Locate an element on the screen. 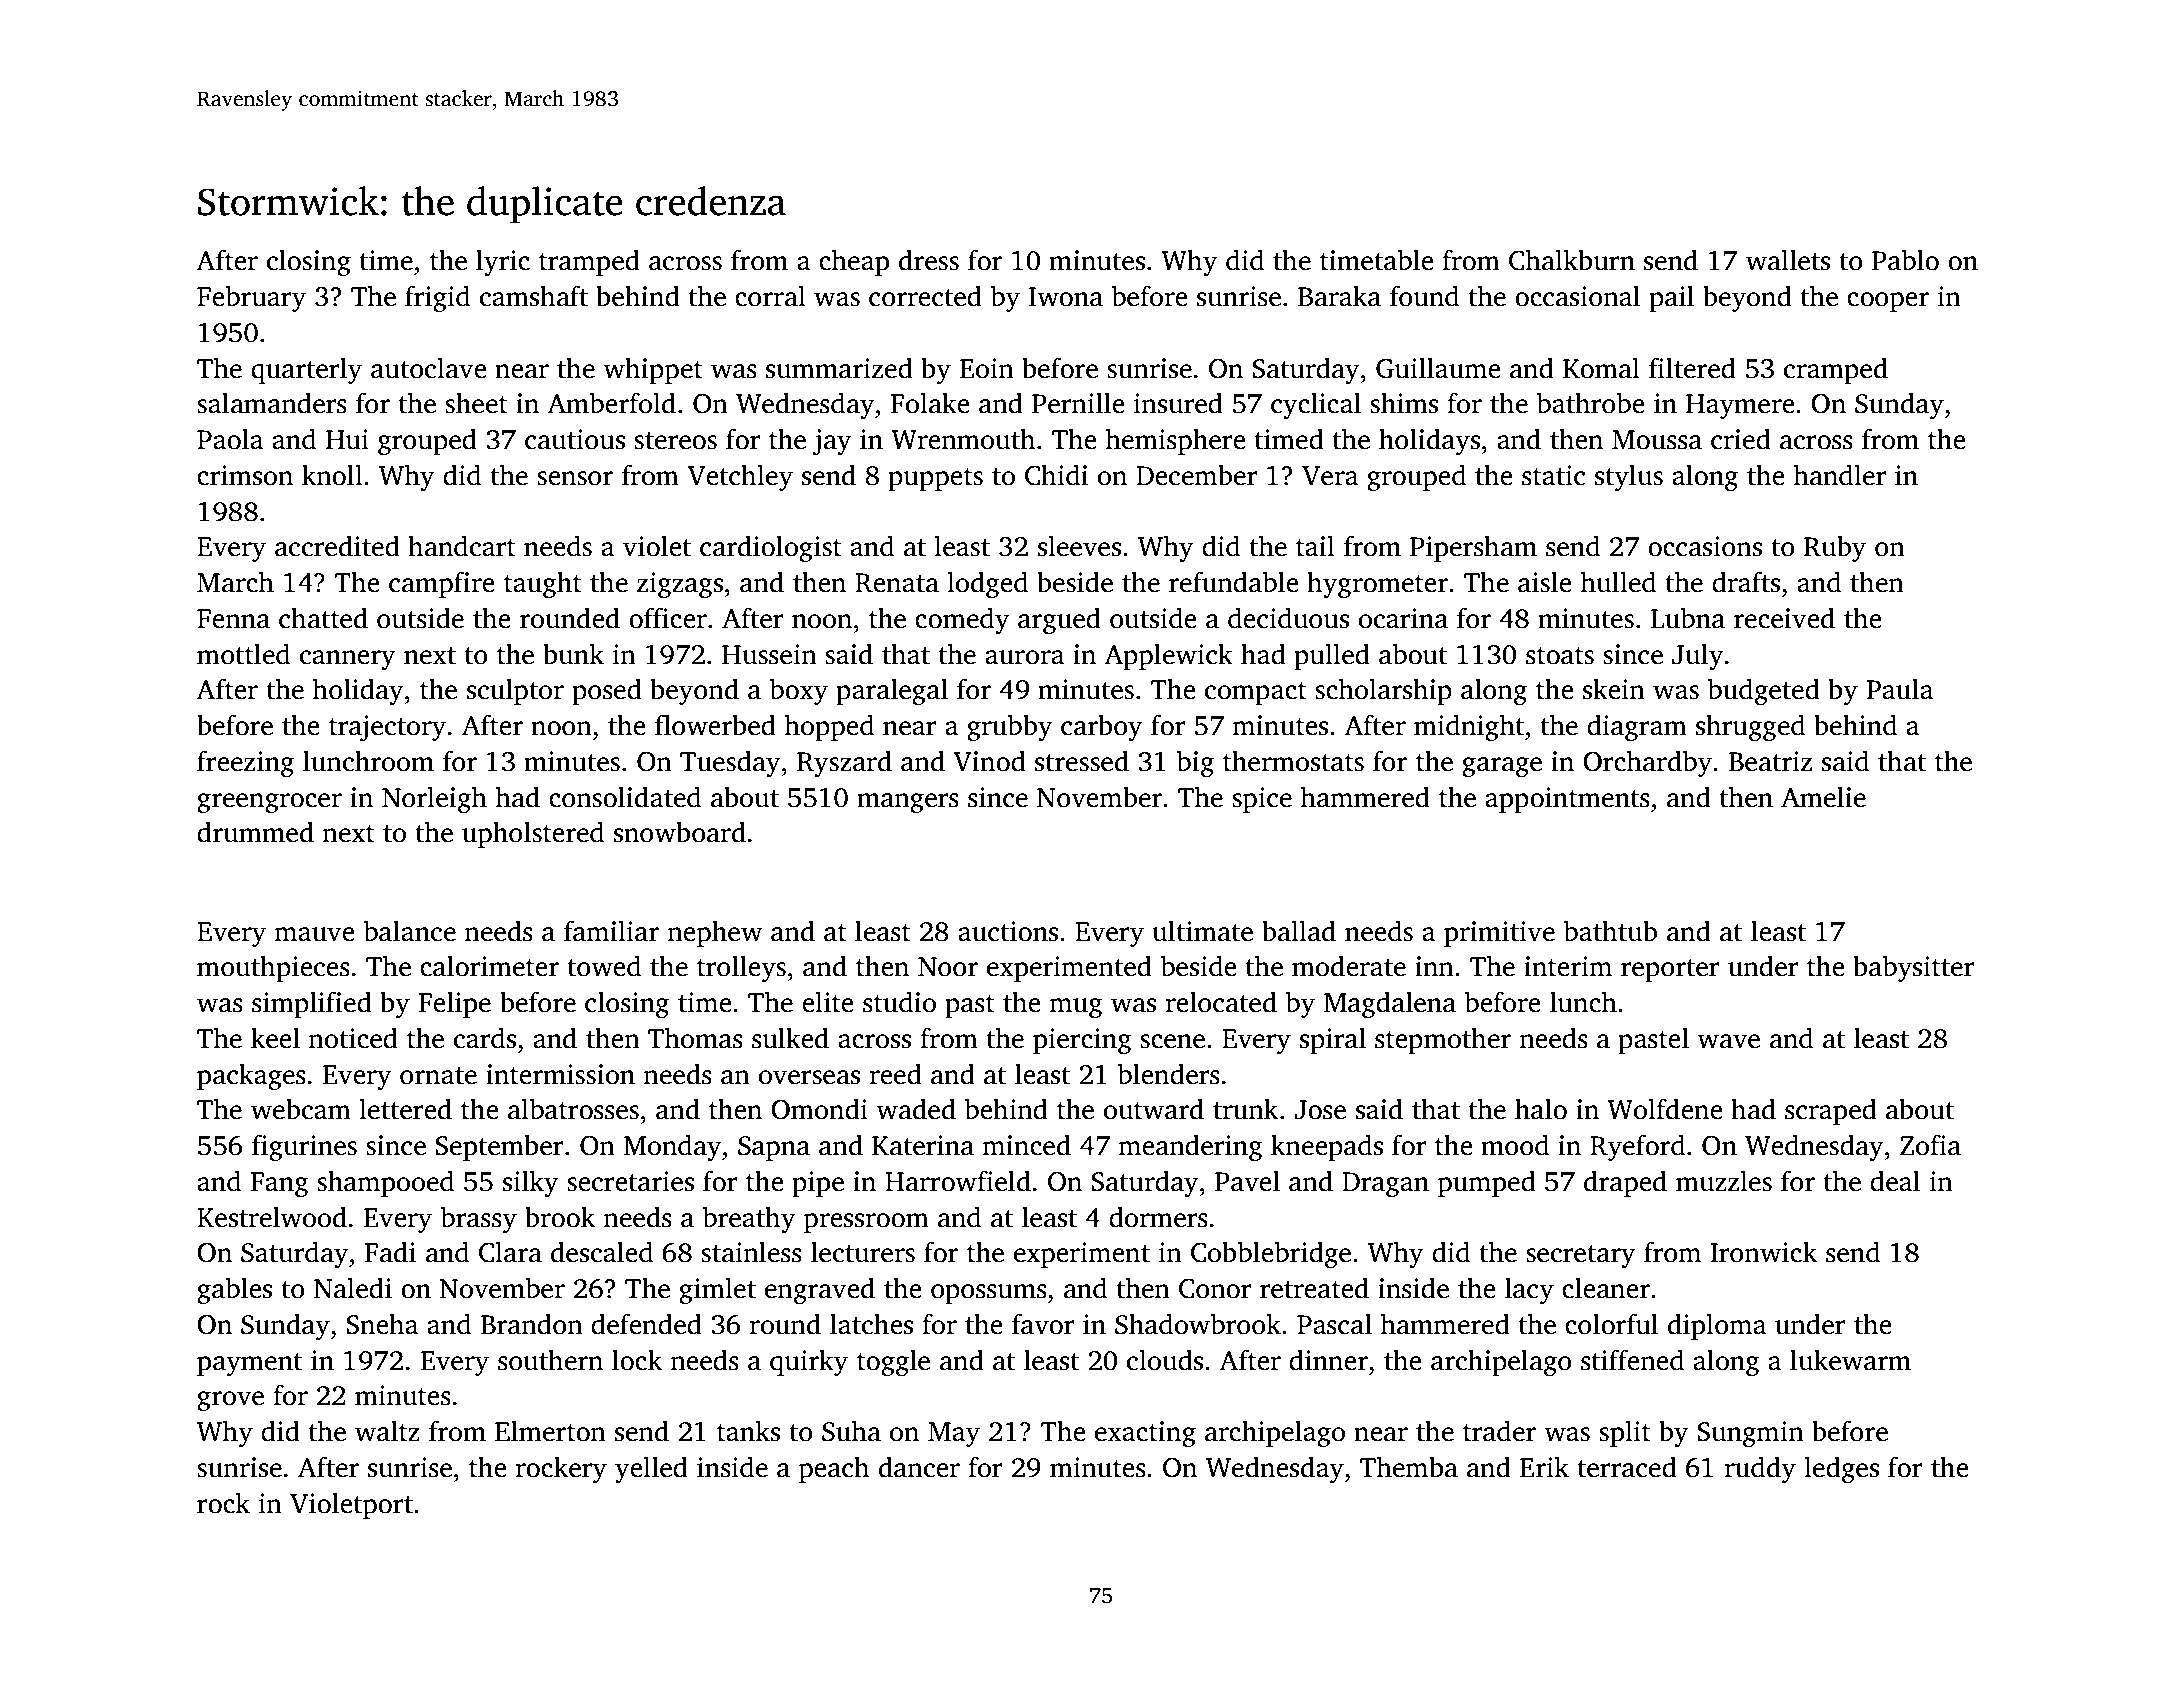 This screenshot has height=1683, width=2178. waltz is located at coordinates (387, 1431).
